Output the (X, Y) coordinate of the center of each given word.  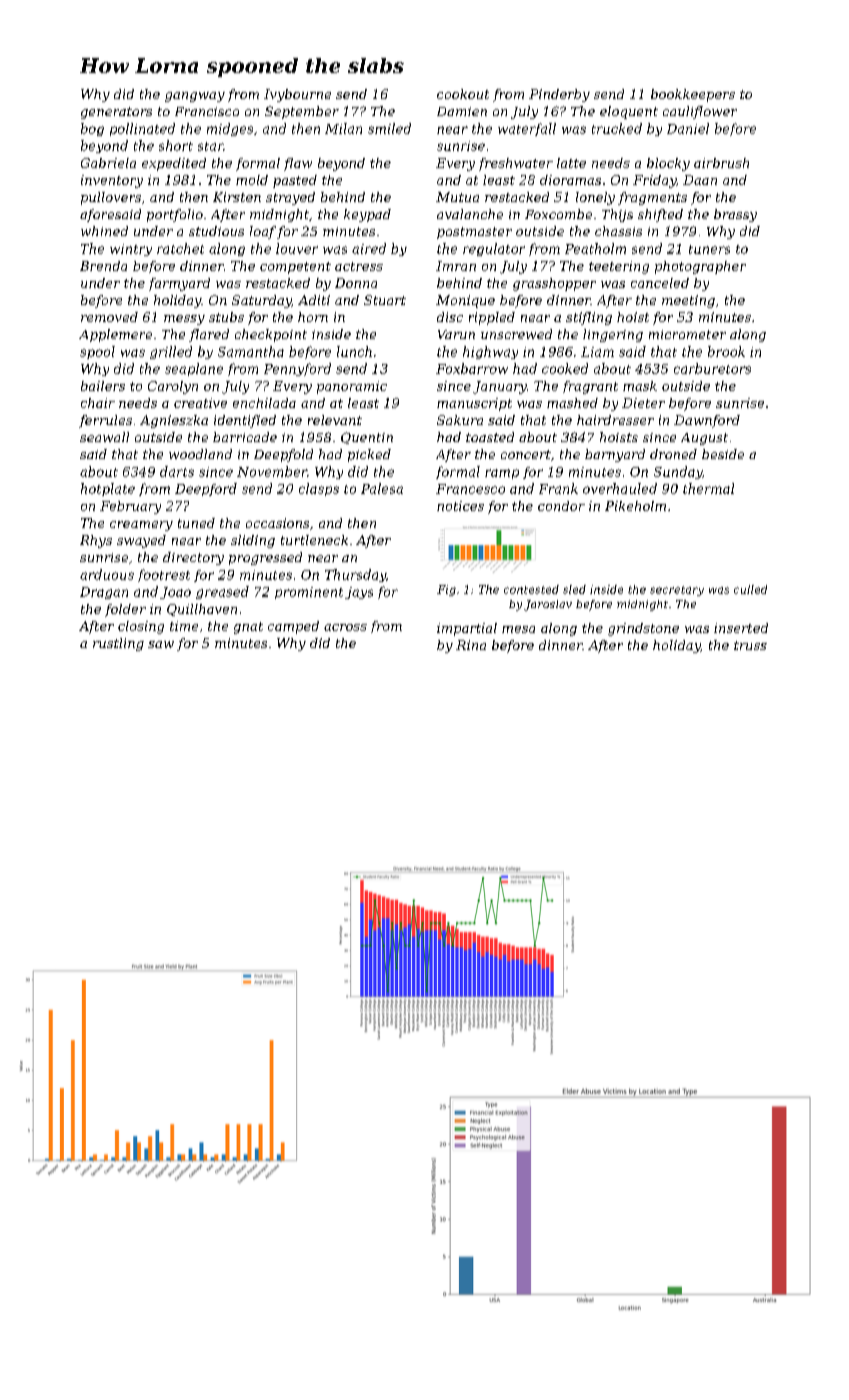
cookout (463, 94)
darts (177, 471)
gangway (195, 97)
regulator (494, 249)
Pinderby (559, 95)
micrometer (687, 334)
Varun (456, 334)
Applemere (115, 335)
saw (161, 644)
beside (723, 454)
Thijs (617, 215)
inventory (112, 181)
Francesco (470, 489)
